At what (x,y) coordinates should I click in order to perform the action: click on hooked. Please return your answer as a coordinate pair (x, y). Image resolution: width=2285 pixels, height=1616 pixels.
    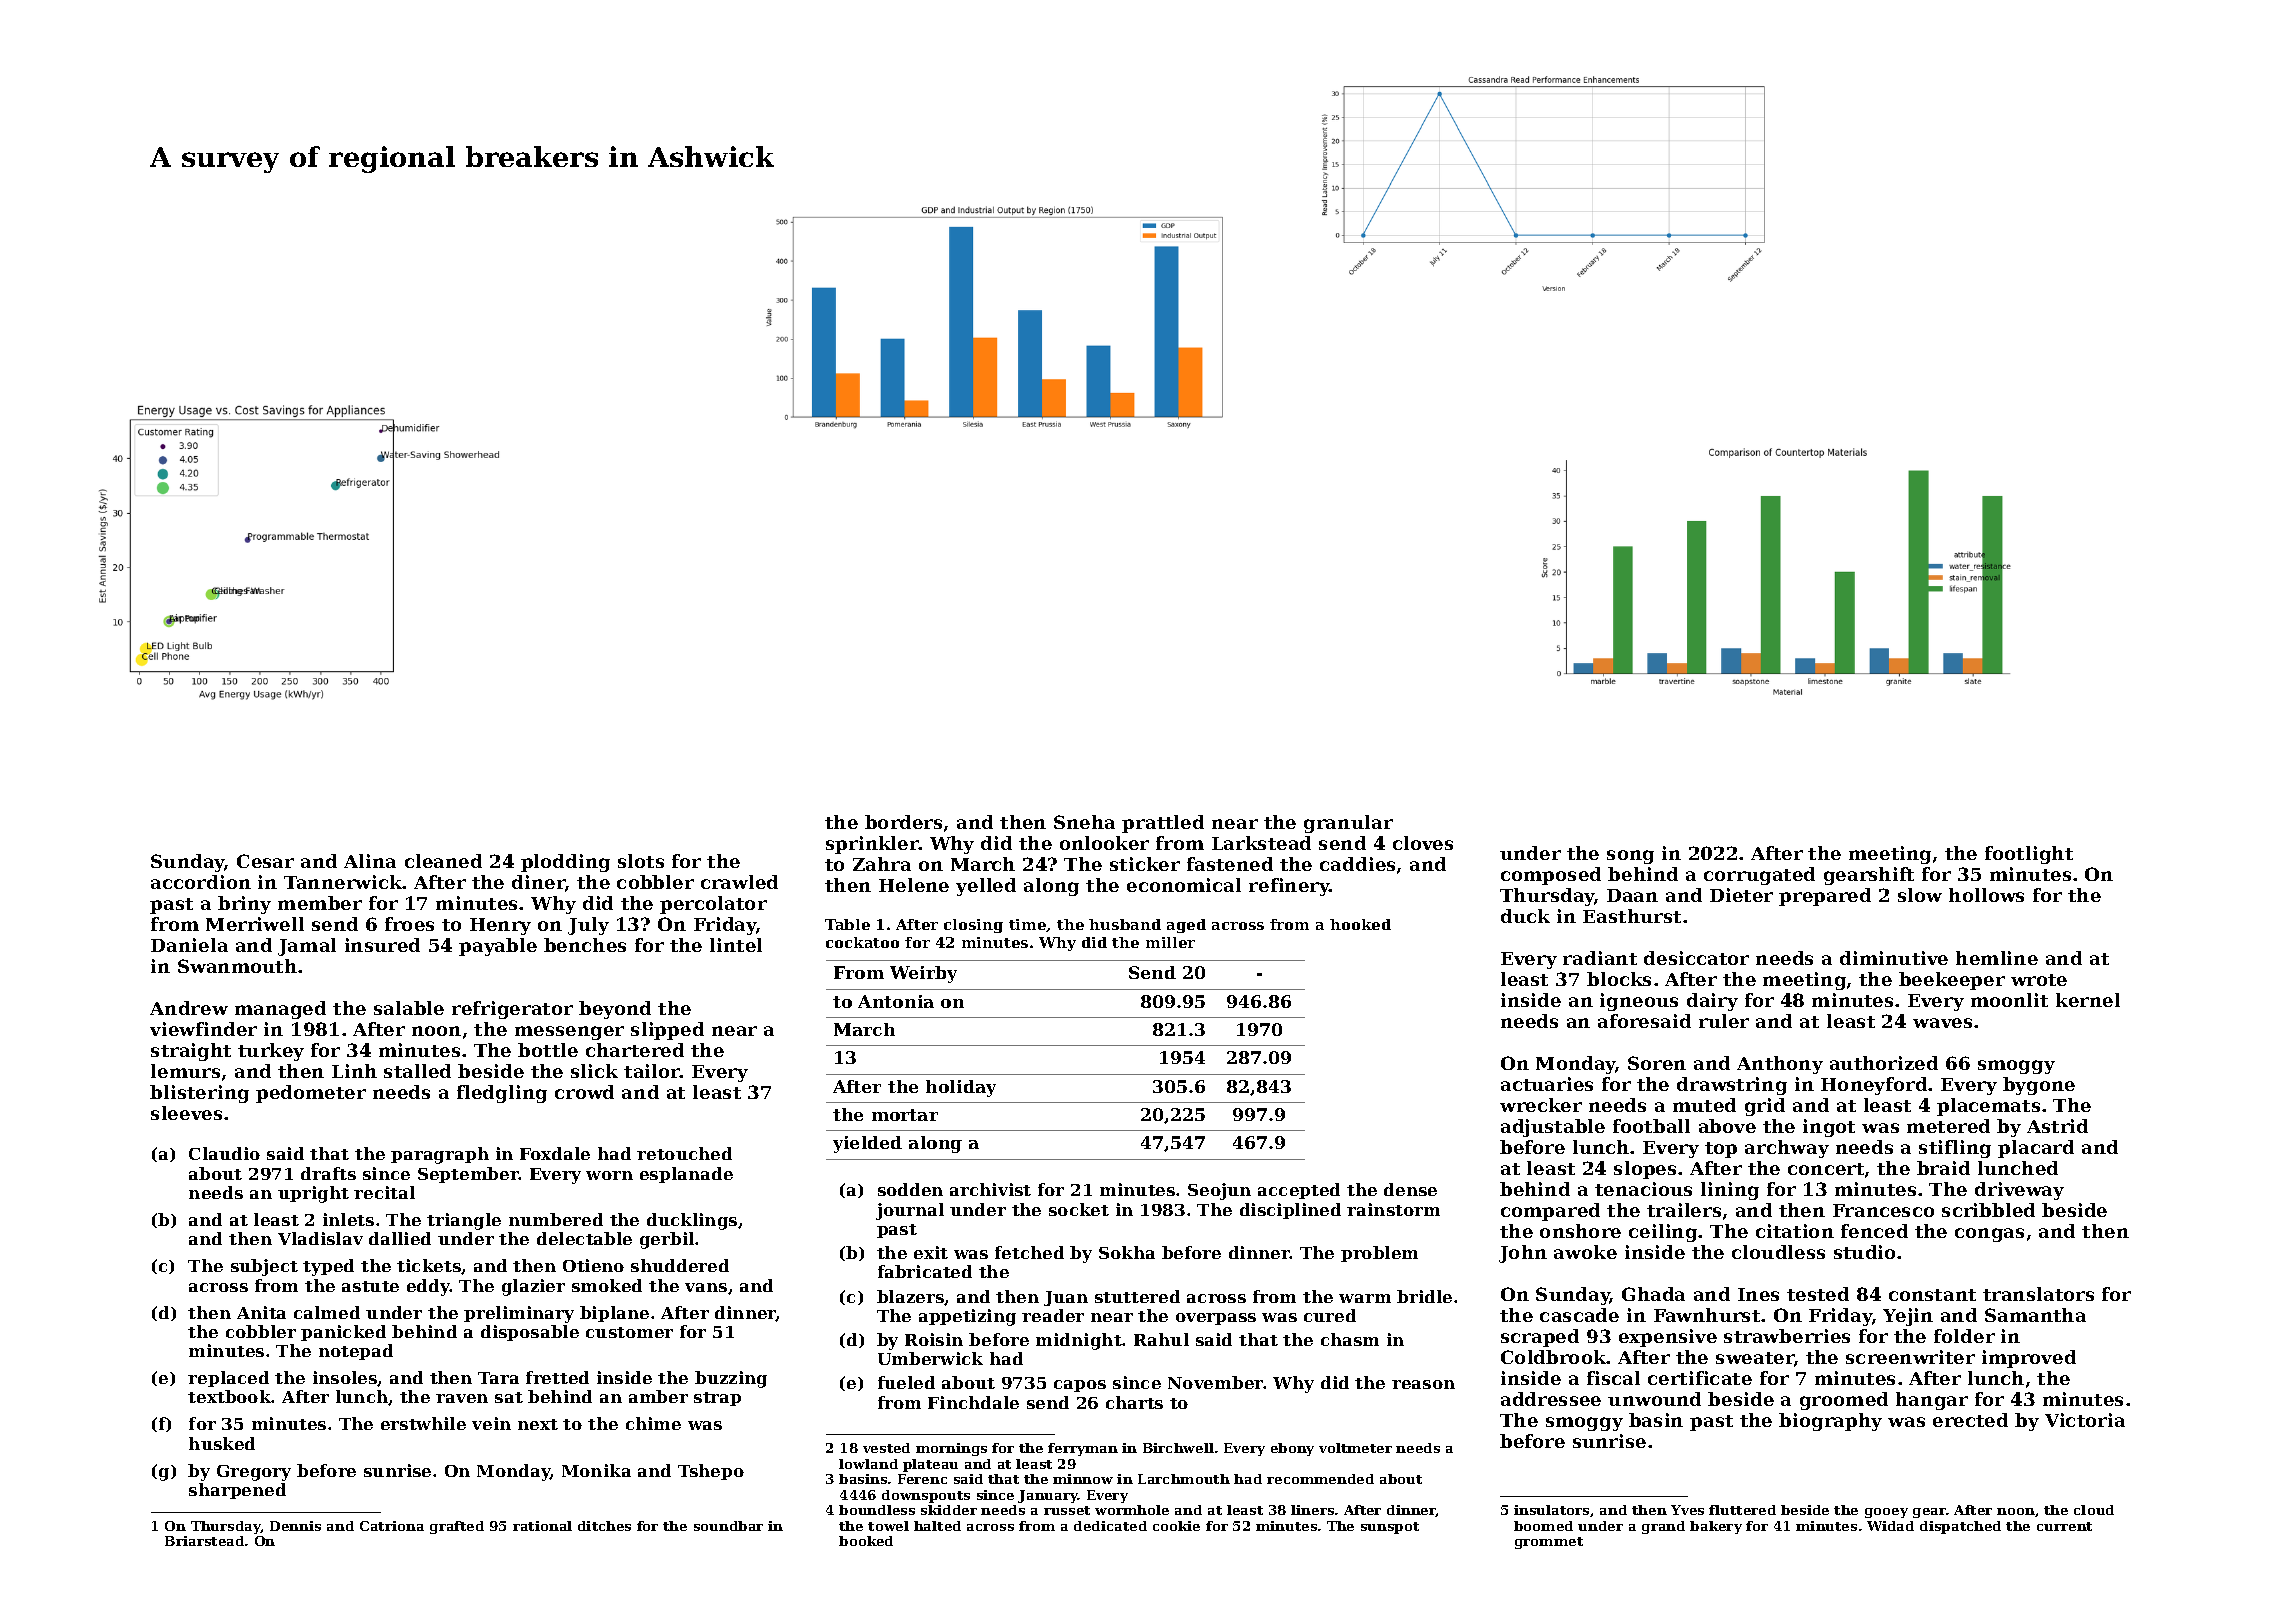
    Looking at the image, I should click on (1360, 924).
